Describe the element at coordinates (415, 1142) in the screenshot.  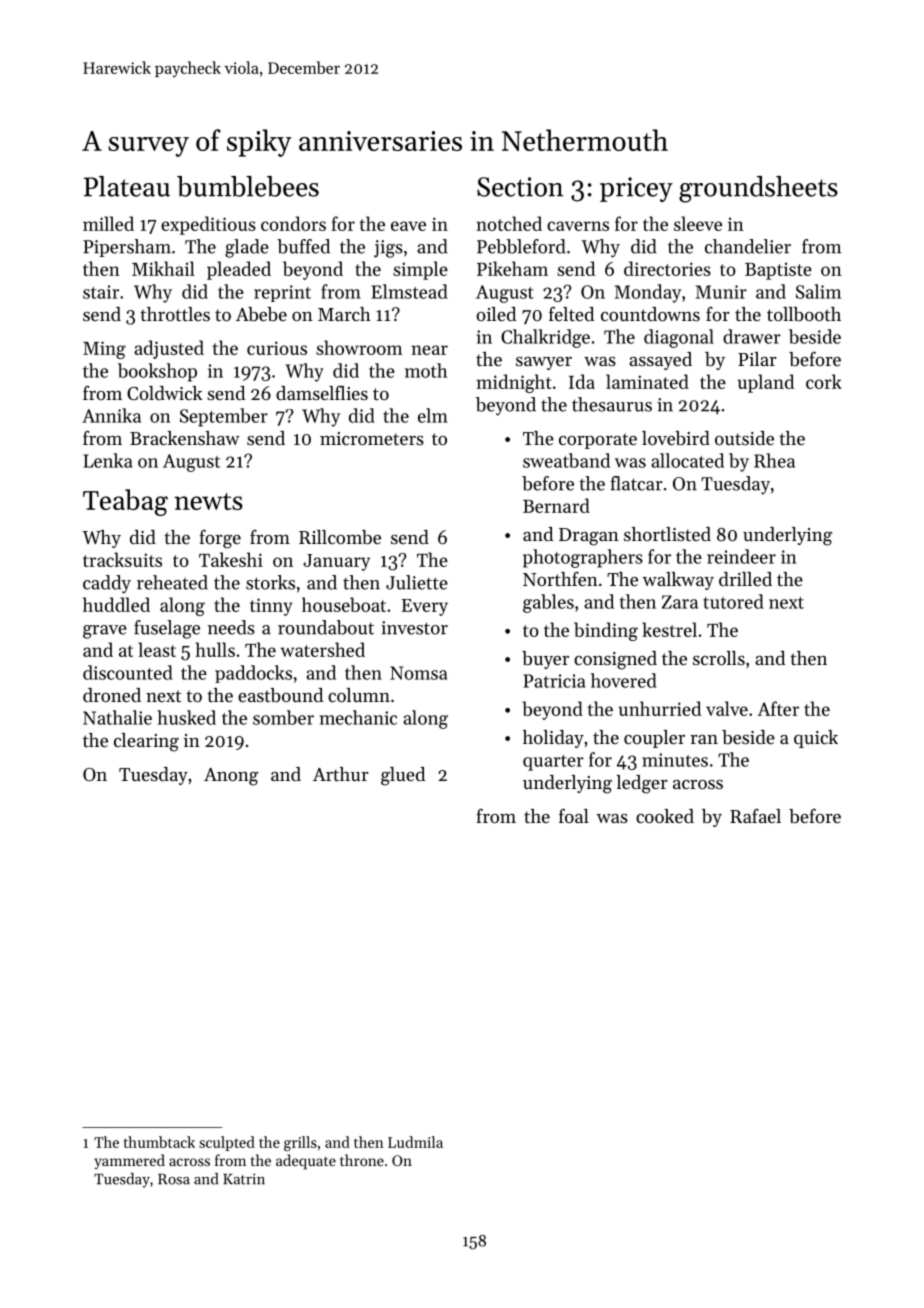
I see `Ludmila` at that location.
